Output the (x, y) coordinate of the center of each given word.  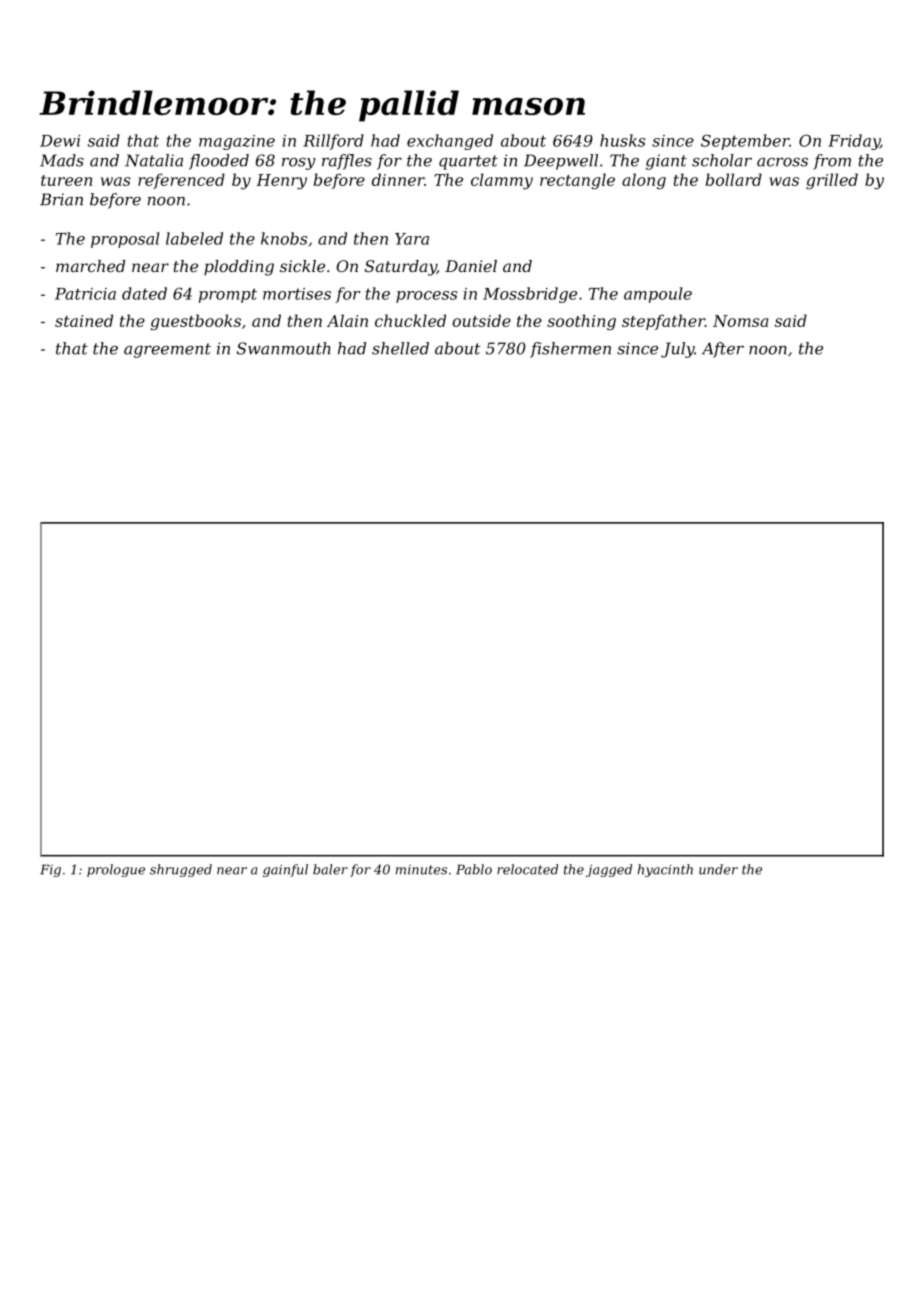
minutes (421, 870)
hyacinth (665, 870)
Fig (50, 870)
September (745, 142)
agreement (167, 350)
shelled (400, 348)
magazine (237, 142)
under (718, 869)
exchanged (450, 142)
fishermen (570, 350)
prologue (116, 870)
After (723, 350)
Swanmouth (284, 348)
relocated (527, 869)
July (677, 350)
